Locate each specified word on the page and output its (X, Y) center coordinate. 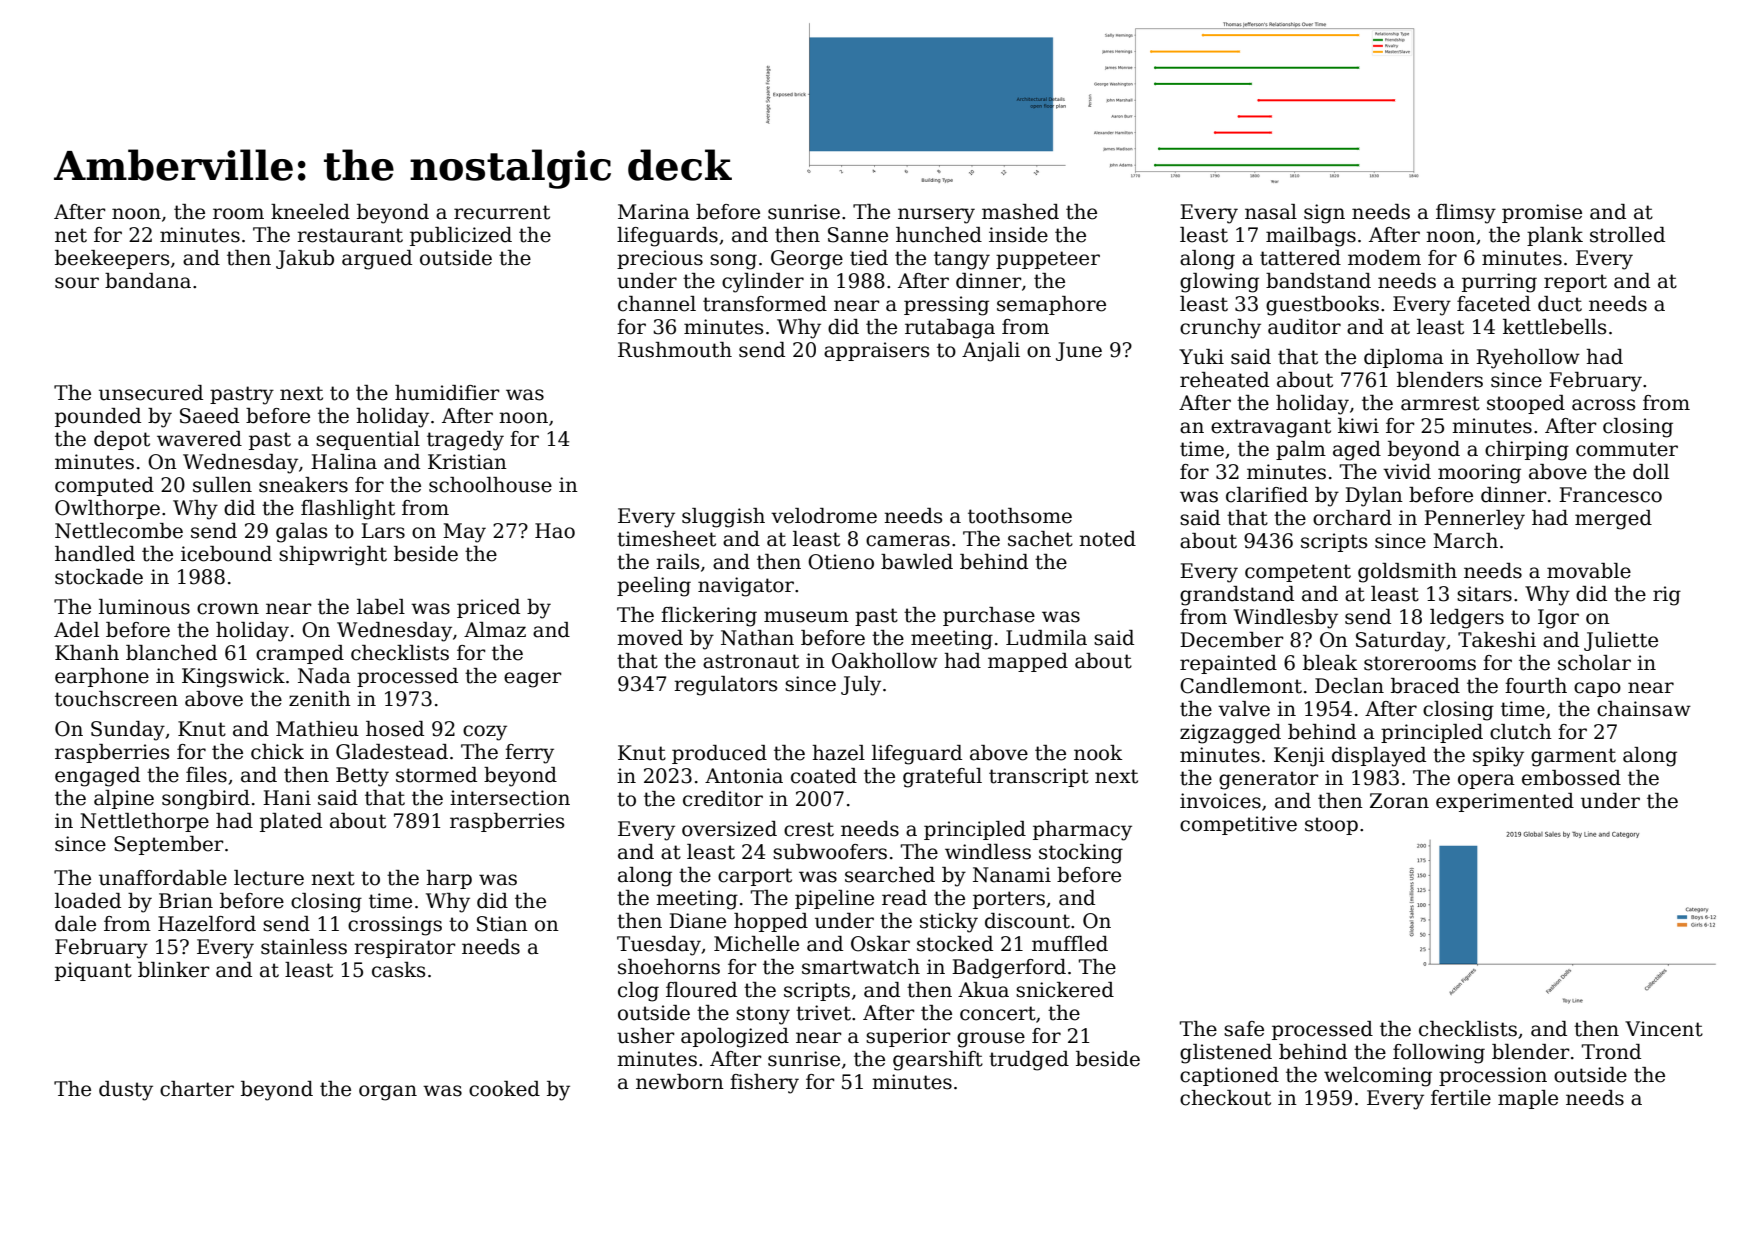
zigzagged (1230, 734)
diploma (1404, 358)
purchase (989, 616)
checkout (1225, 1098)
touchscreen (116, 699)
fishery (764, 1084)
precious (660, 259)
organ (388, 1093)
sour (77, 283)
